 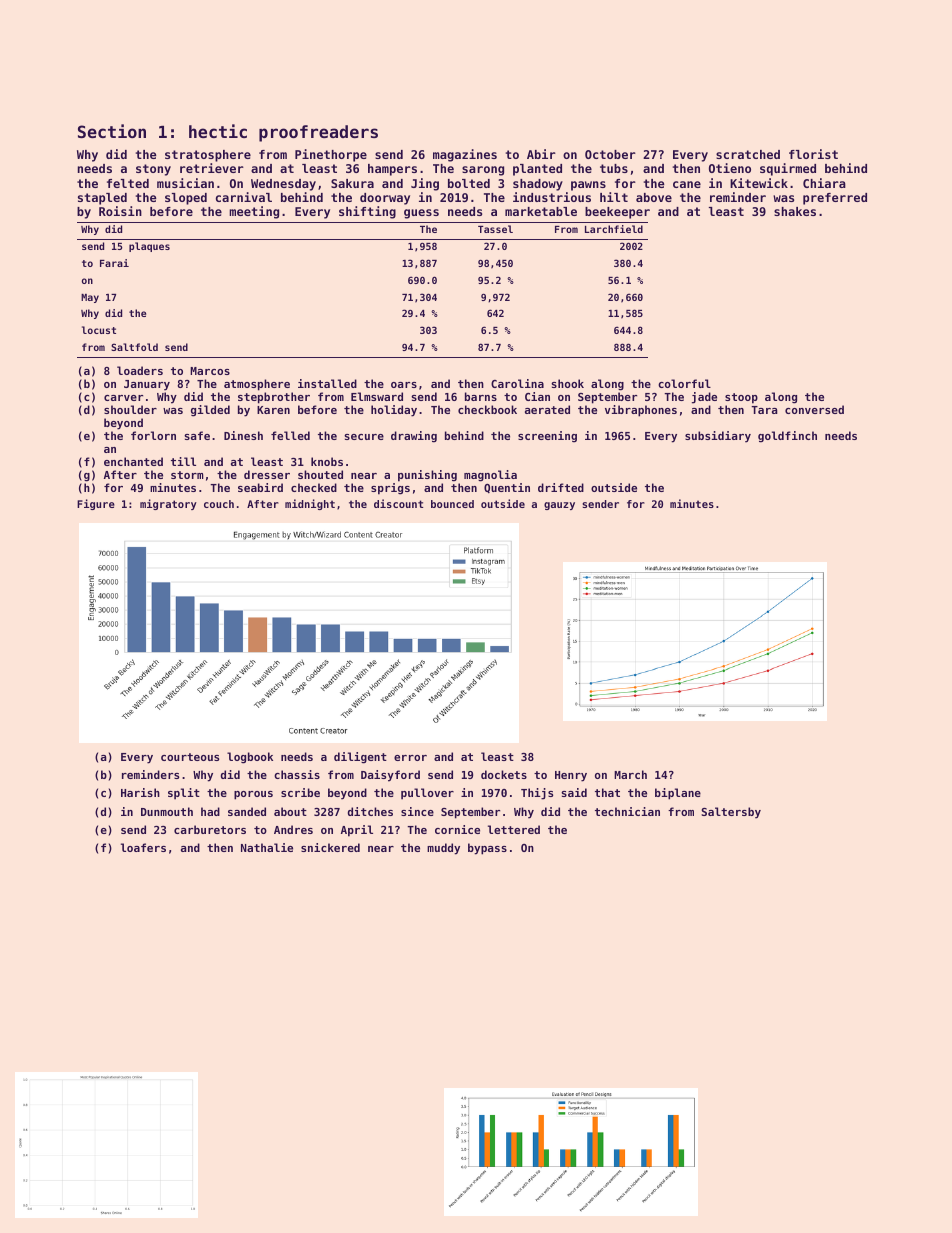 I want to click on Nathalie, so click(x=267, y=847).
